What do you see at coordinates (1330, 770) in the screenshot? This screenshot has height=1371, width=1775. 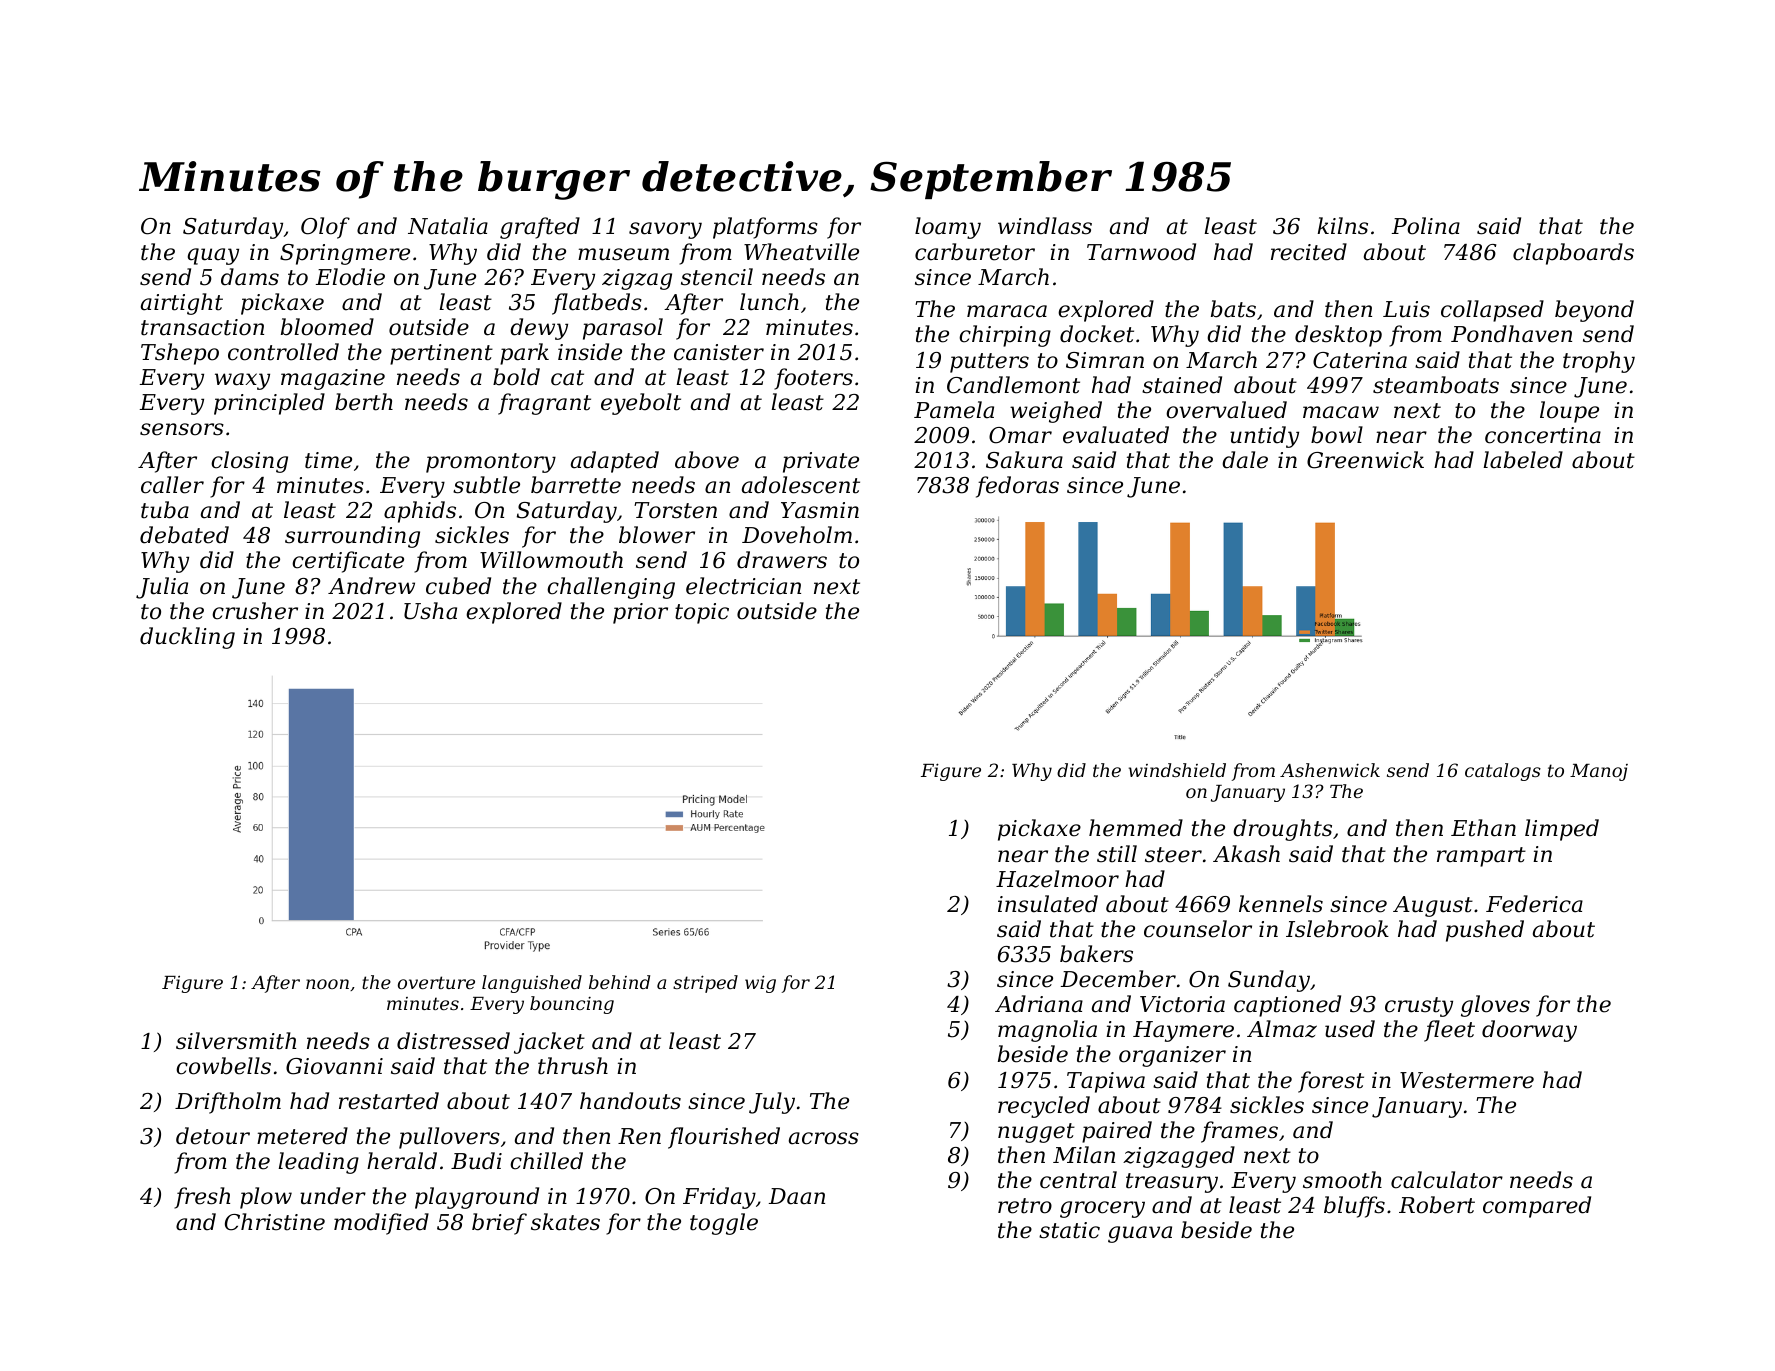 I see `Ashenwick` at bounding box center [1330, 770].
